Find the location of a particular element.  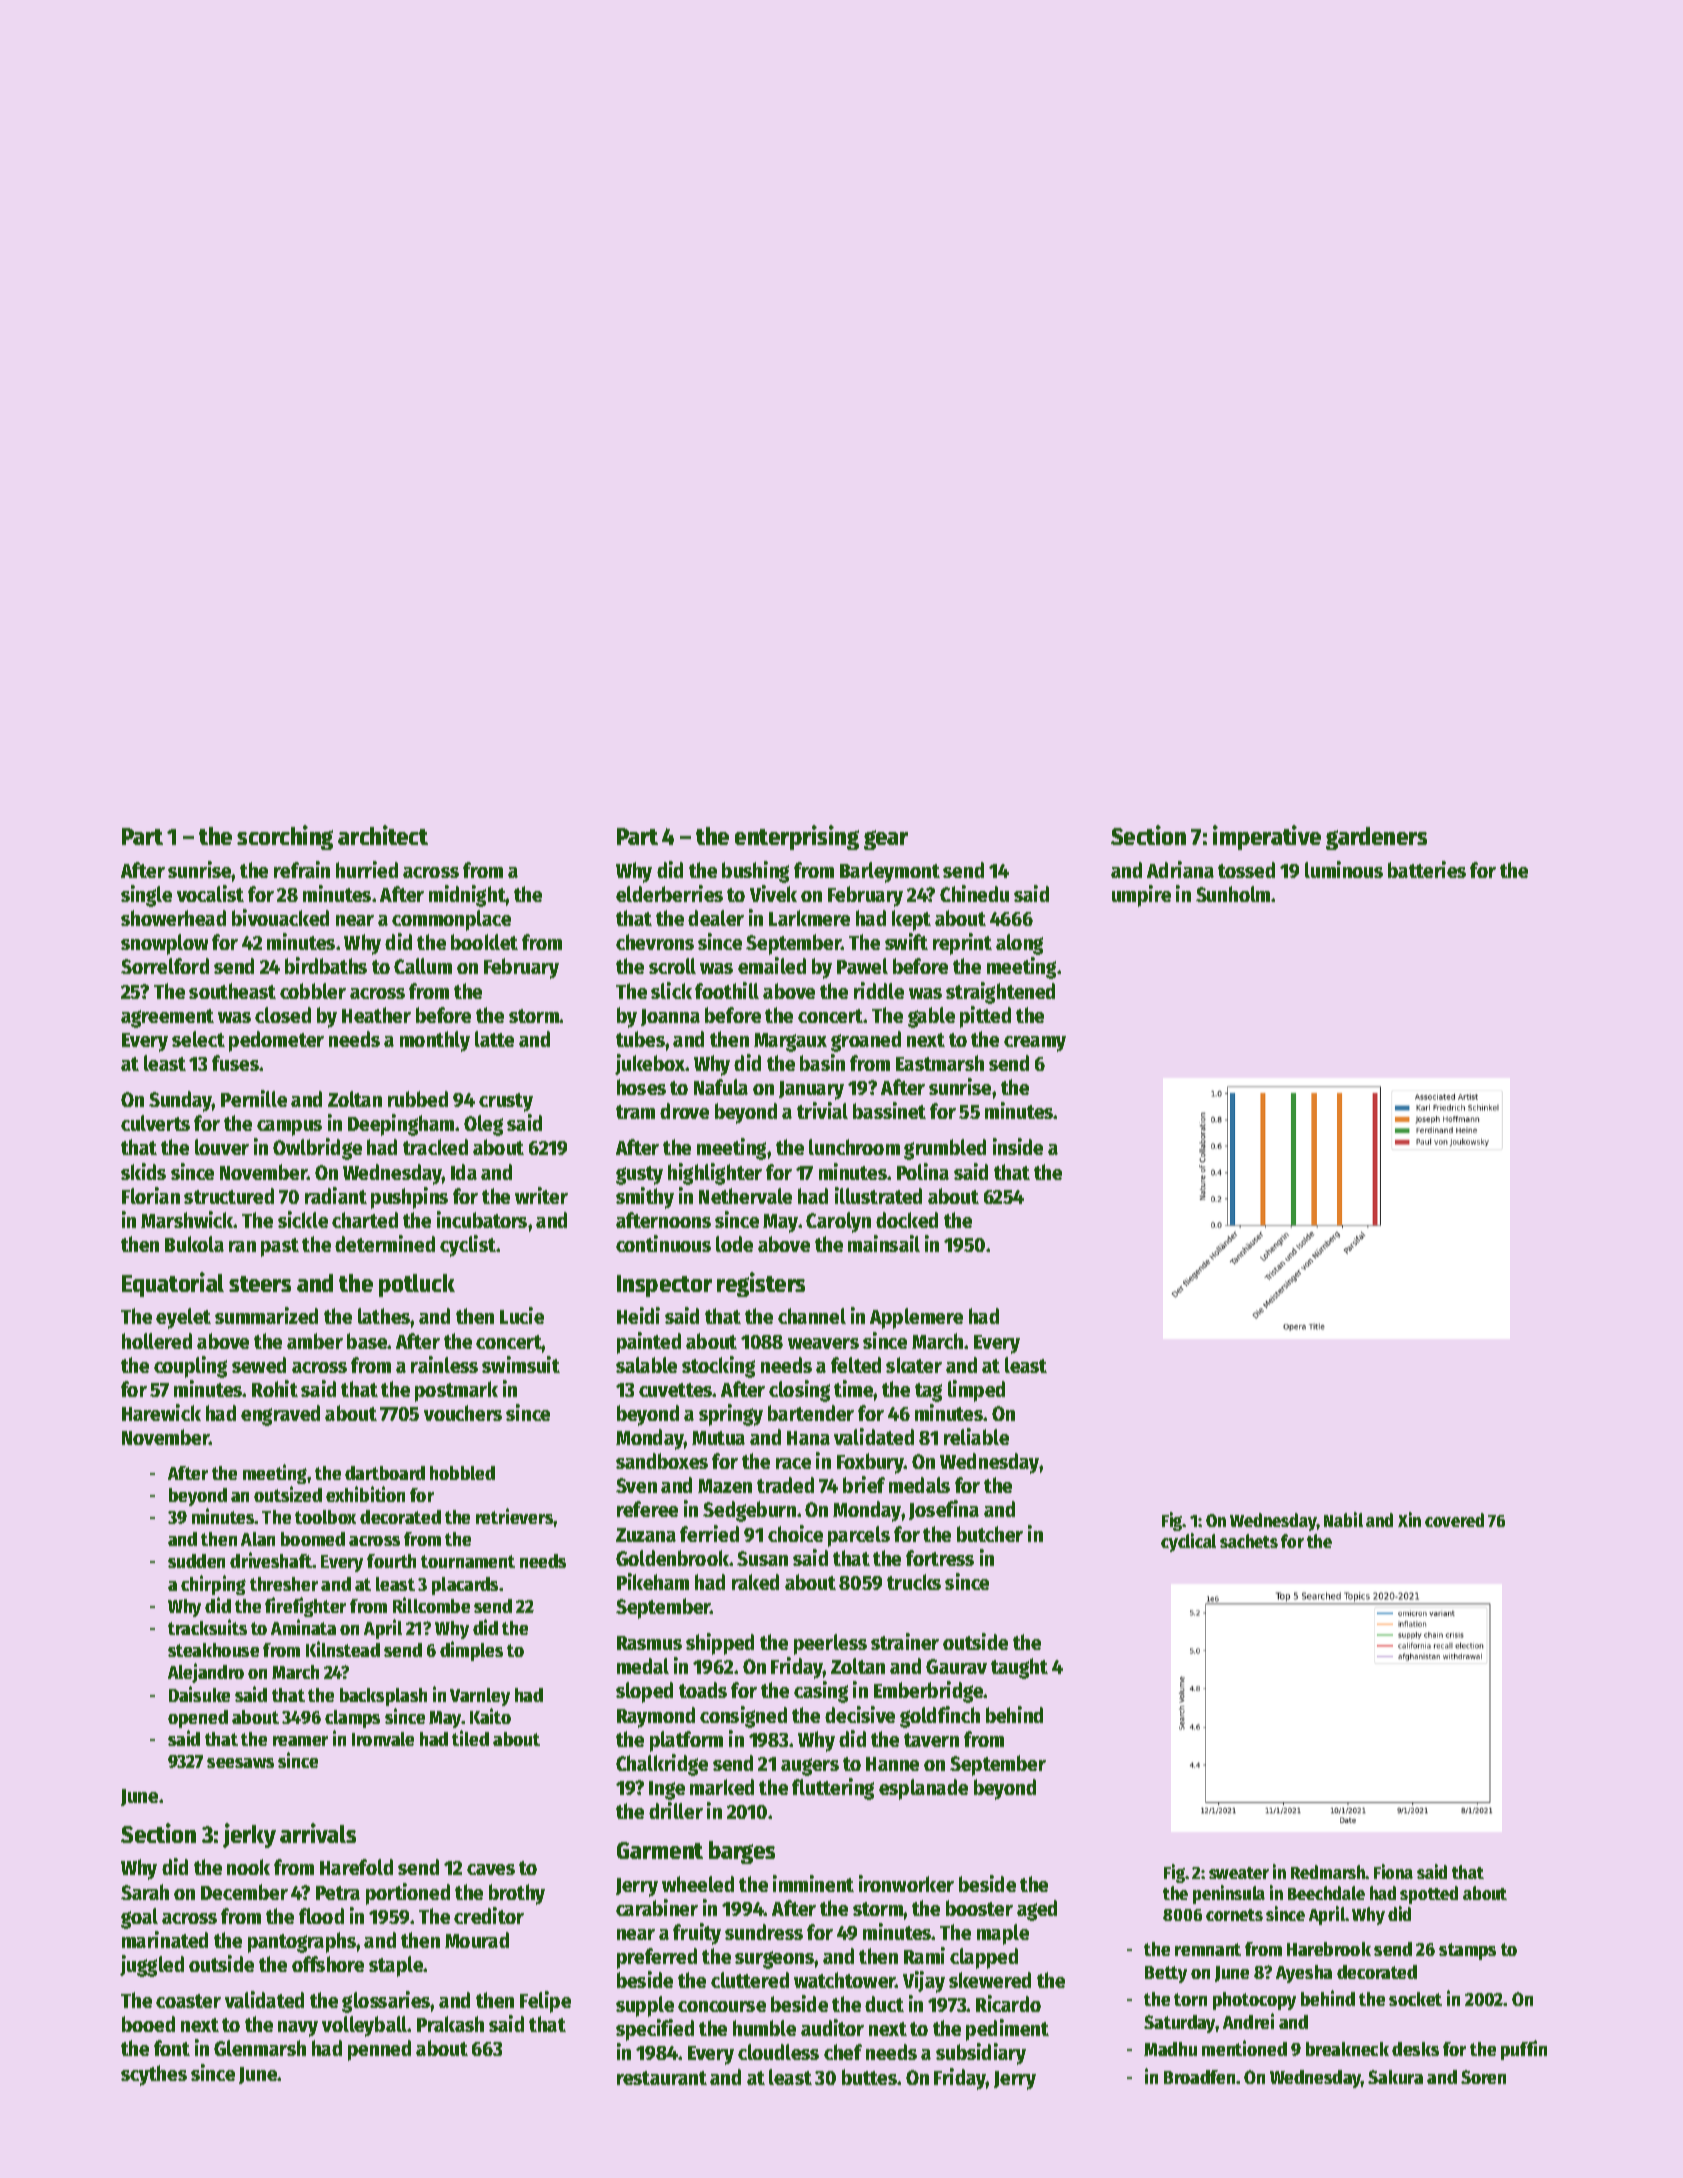

inside is located at coordinates (1018, 1146).
